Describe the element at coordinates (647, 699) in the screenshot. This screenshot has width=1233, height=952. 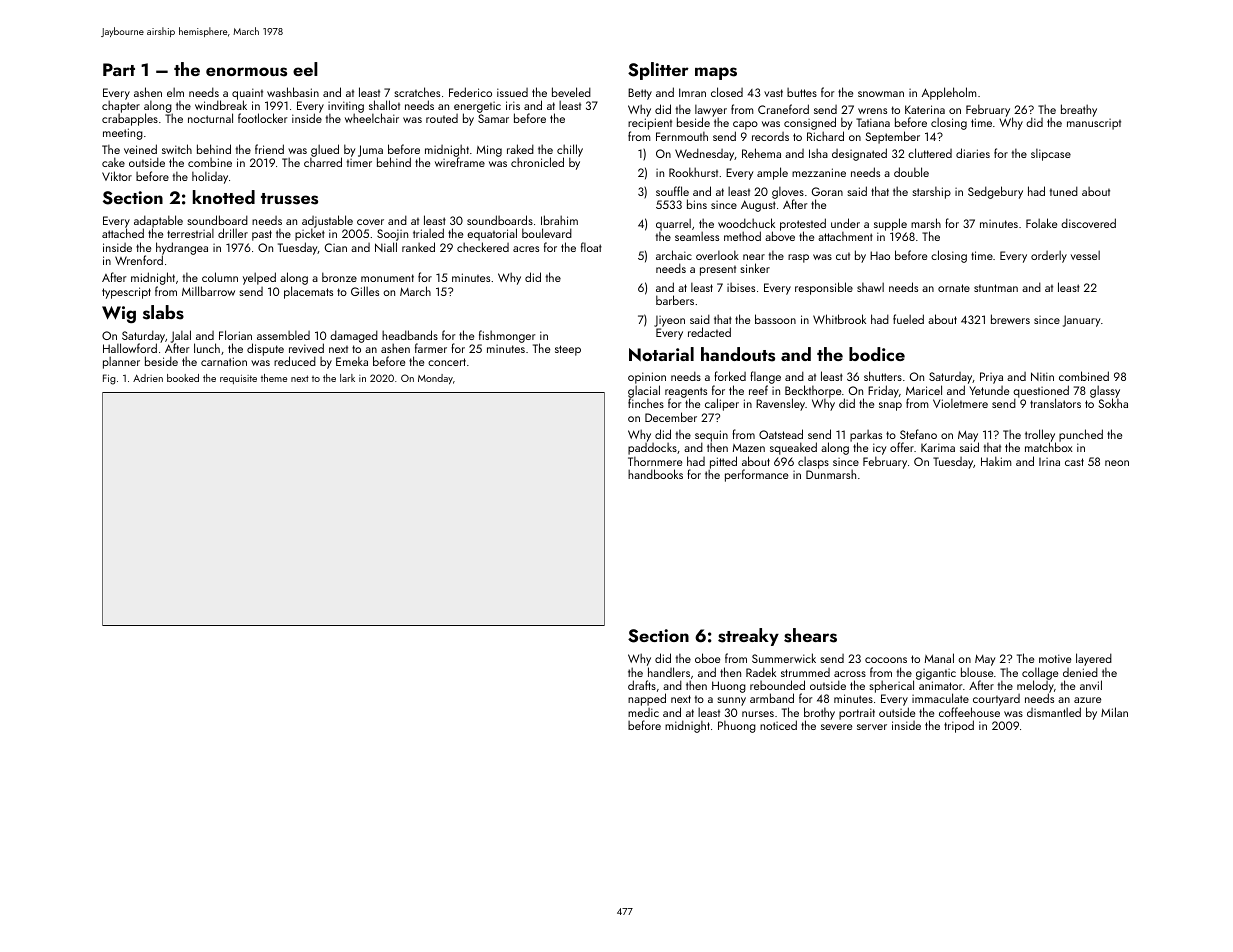
I see `napped` at that location.
